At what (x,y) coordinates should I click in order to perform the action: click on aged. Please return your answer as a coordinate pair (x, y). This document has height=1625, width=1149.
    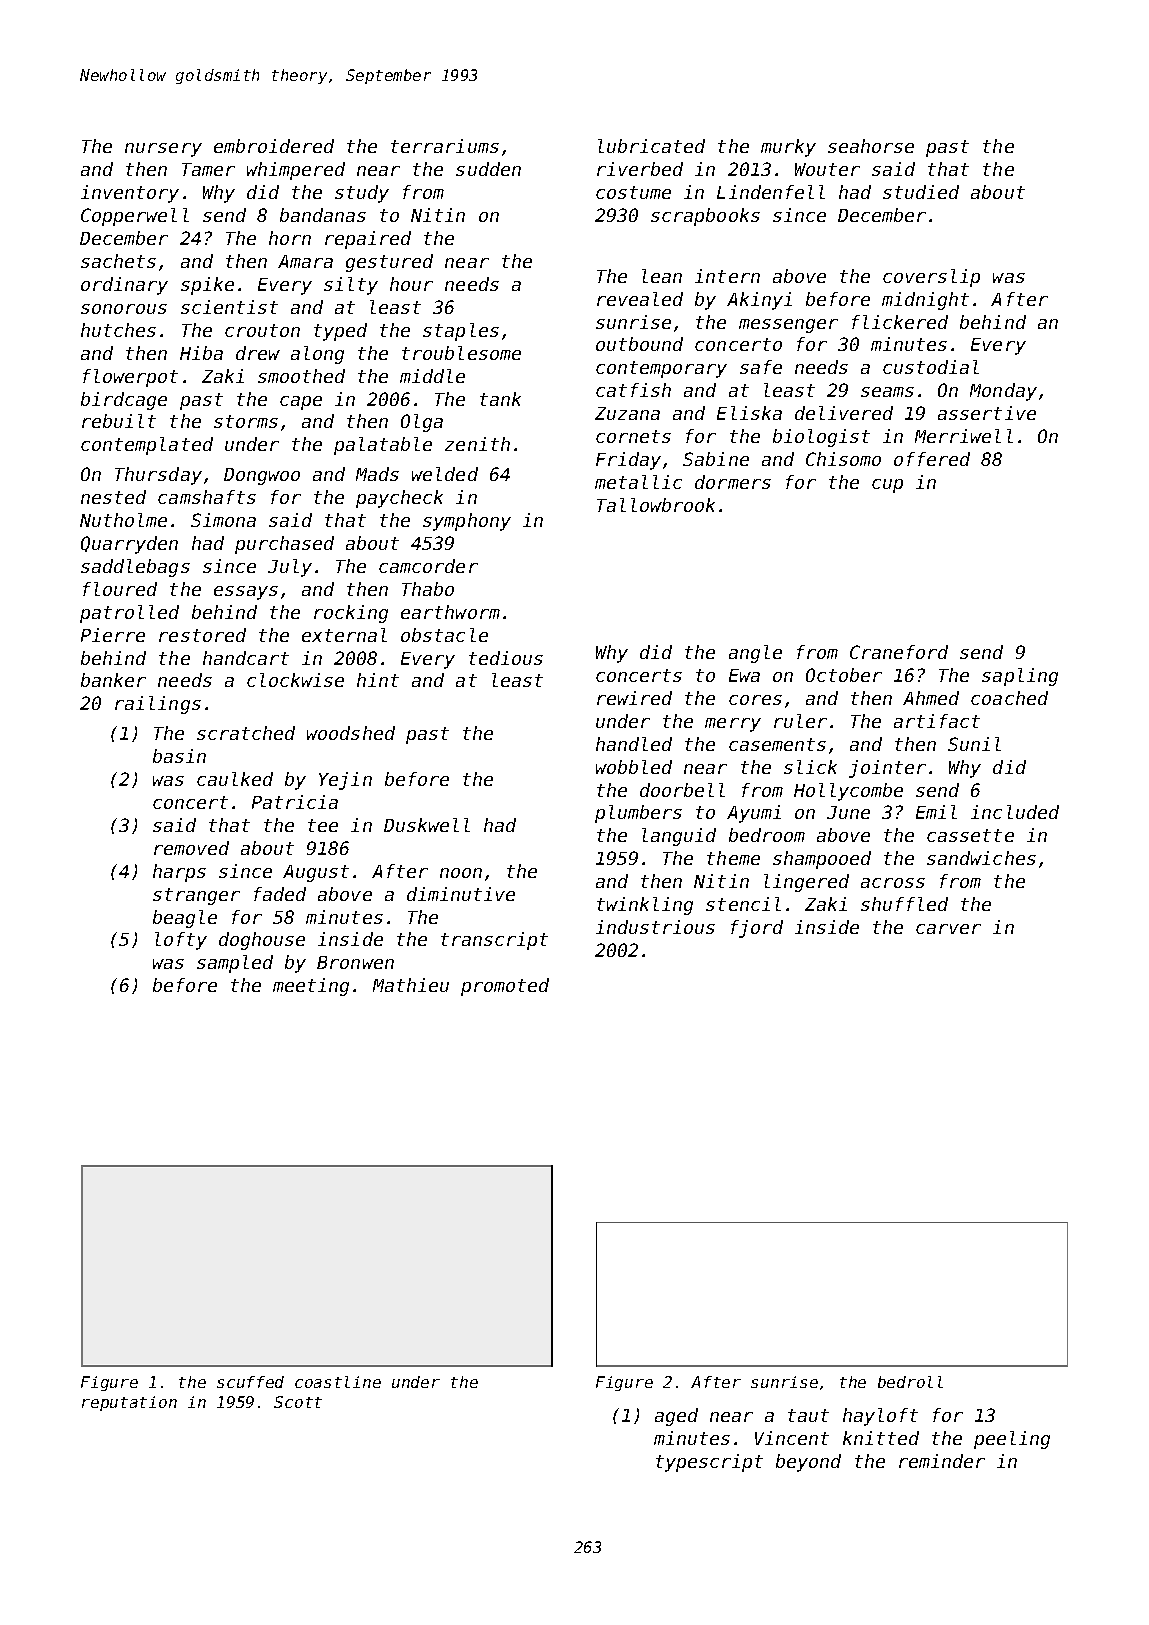
    Looking at the image, I should click on (676, 1417).
